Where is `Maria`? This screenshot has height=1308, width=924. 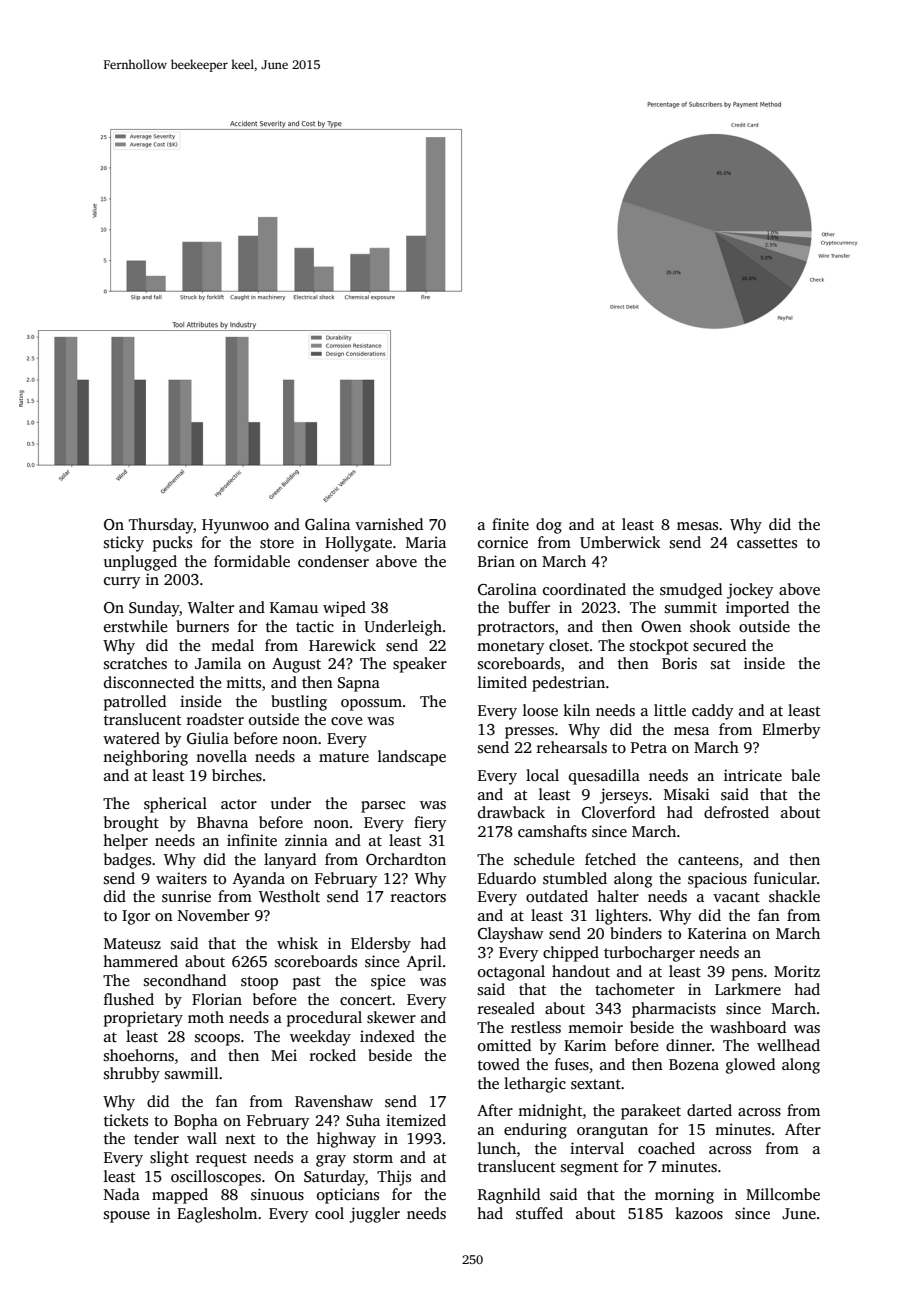 Maria is located at coordinates (426, 542).
